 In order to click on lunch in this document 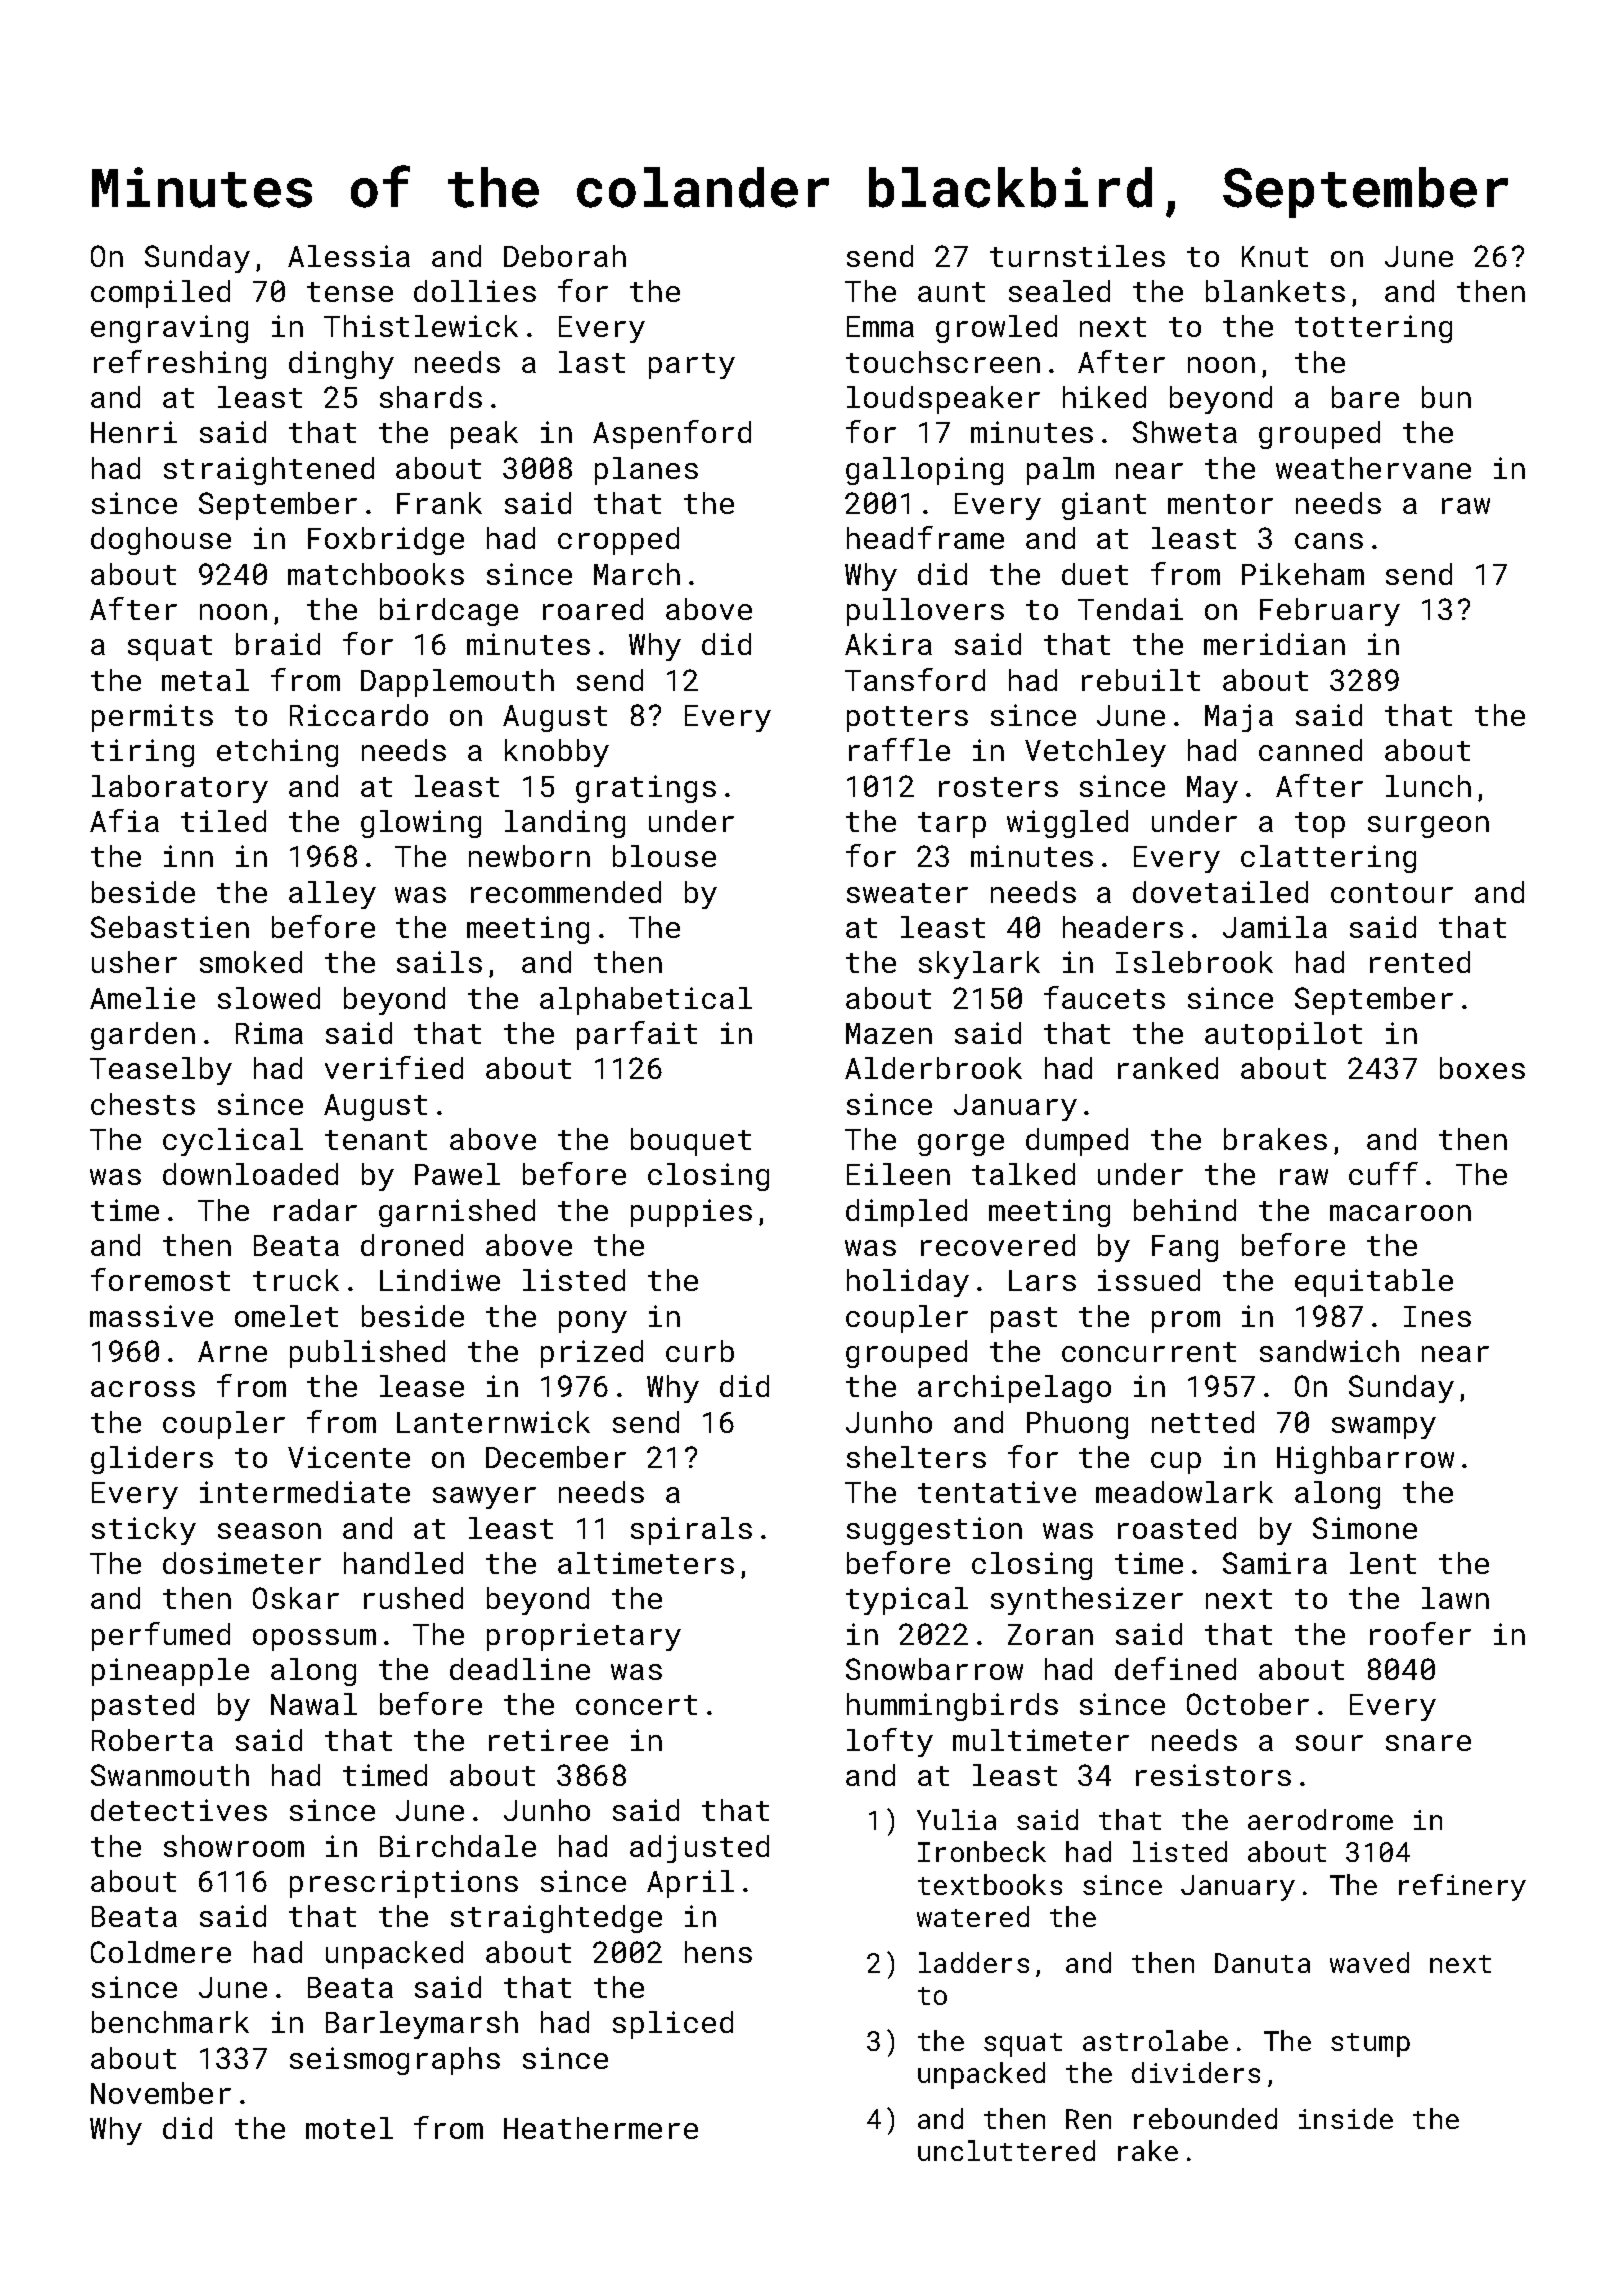, I will do `click(1428, 786)`.
